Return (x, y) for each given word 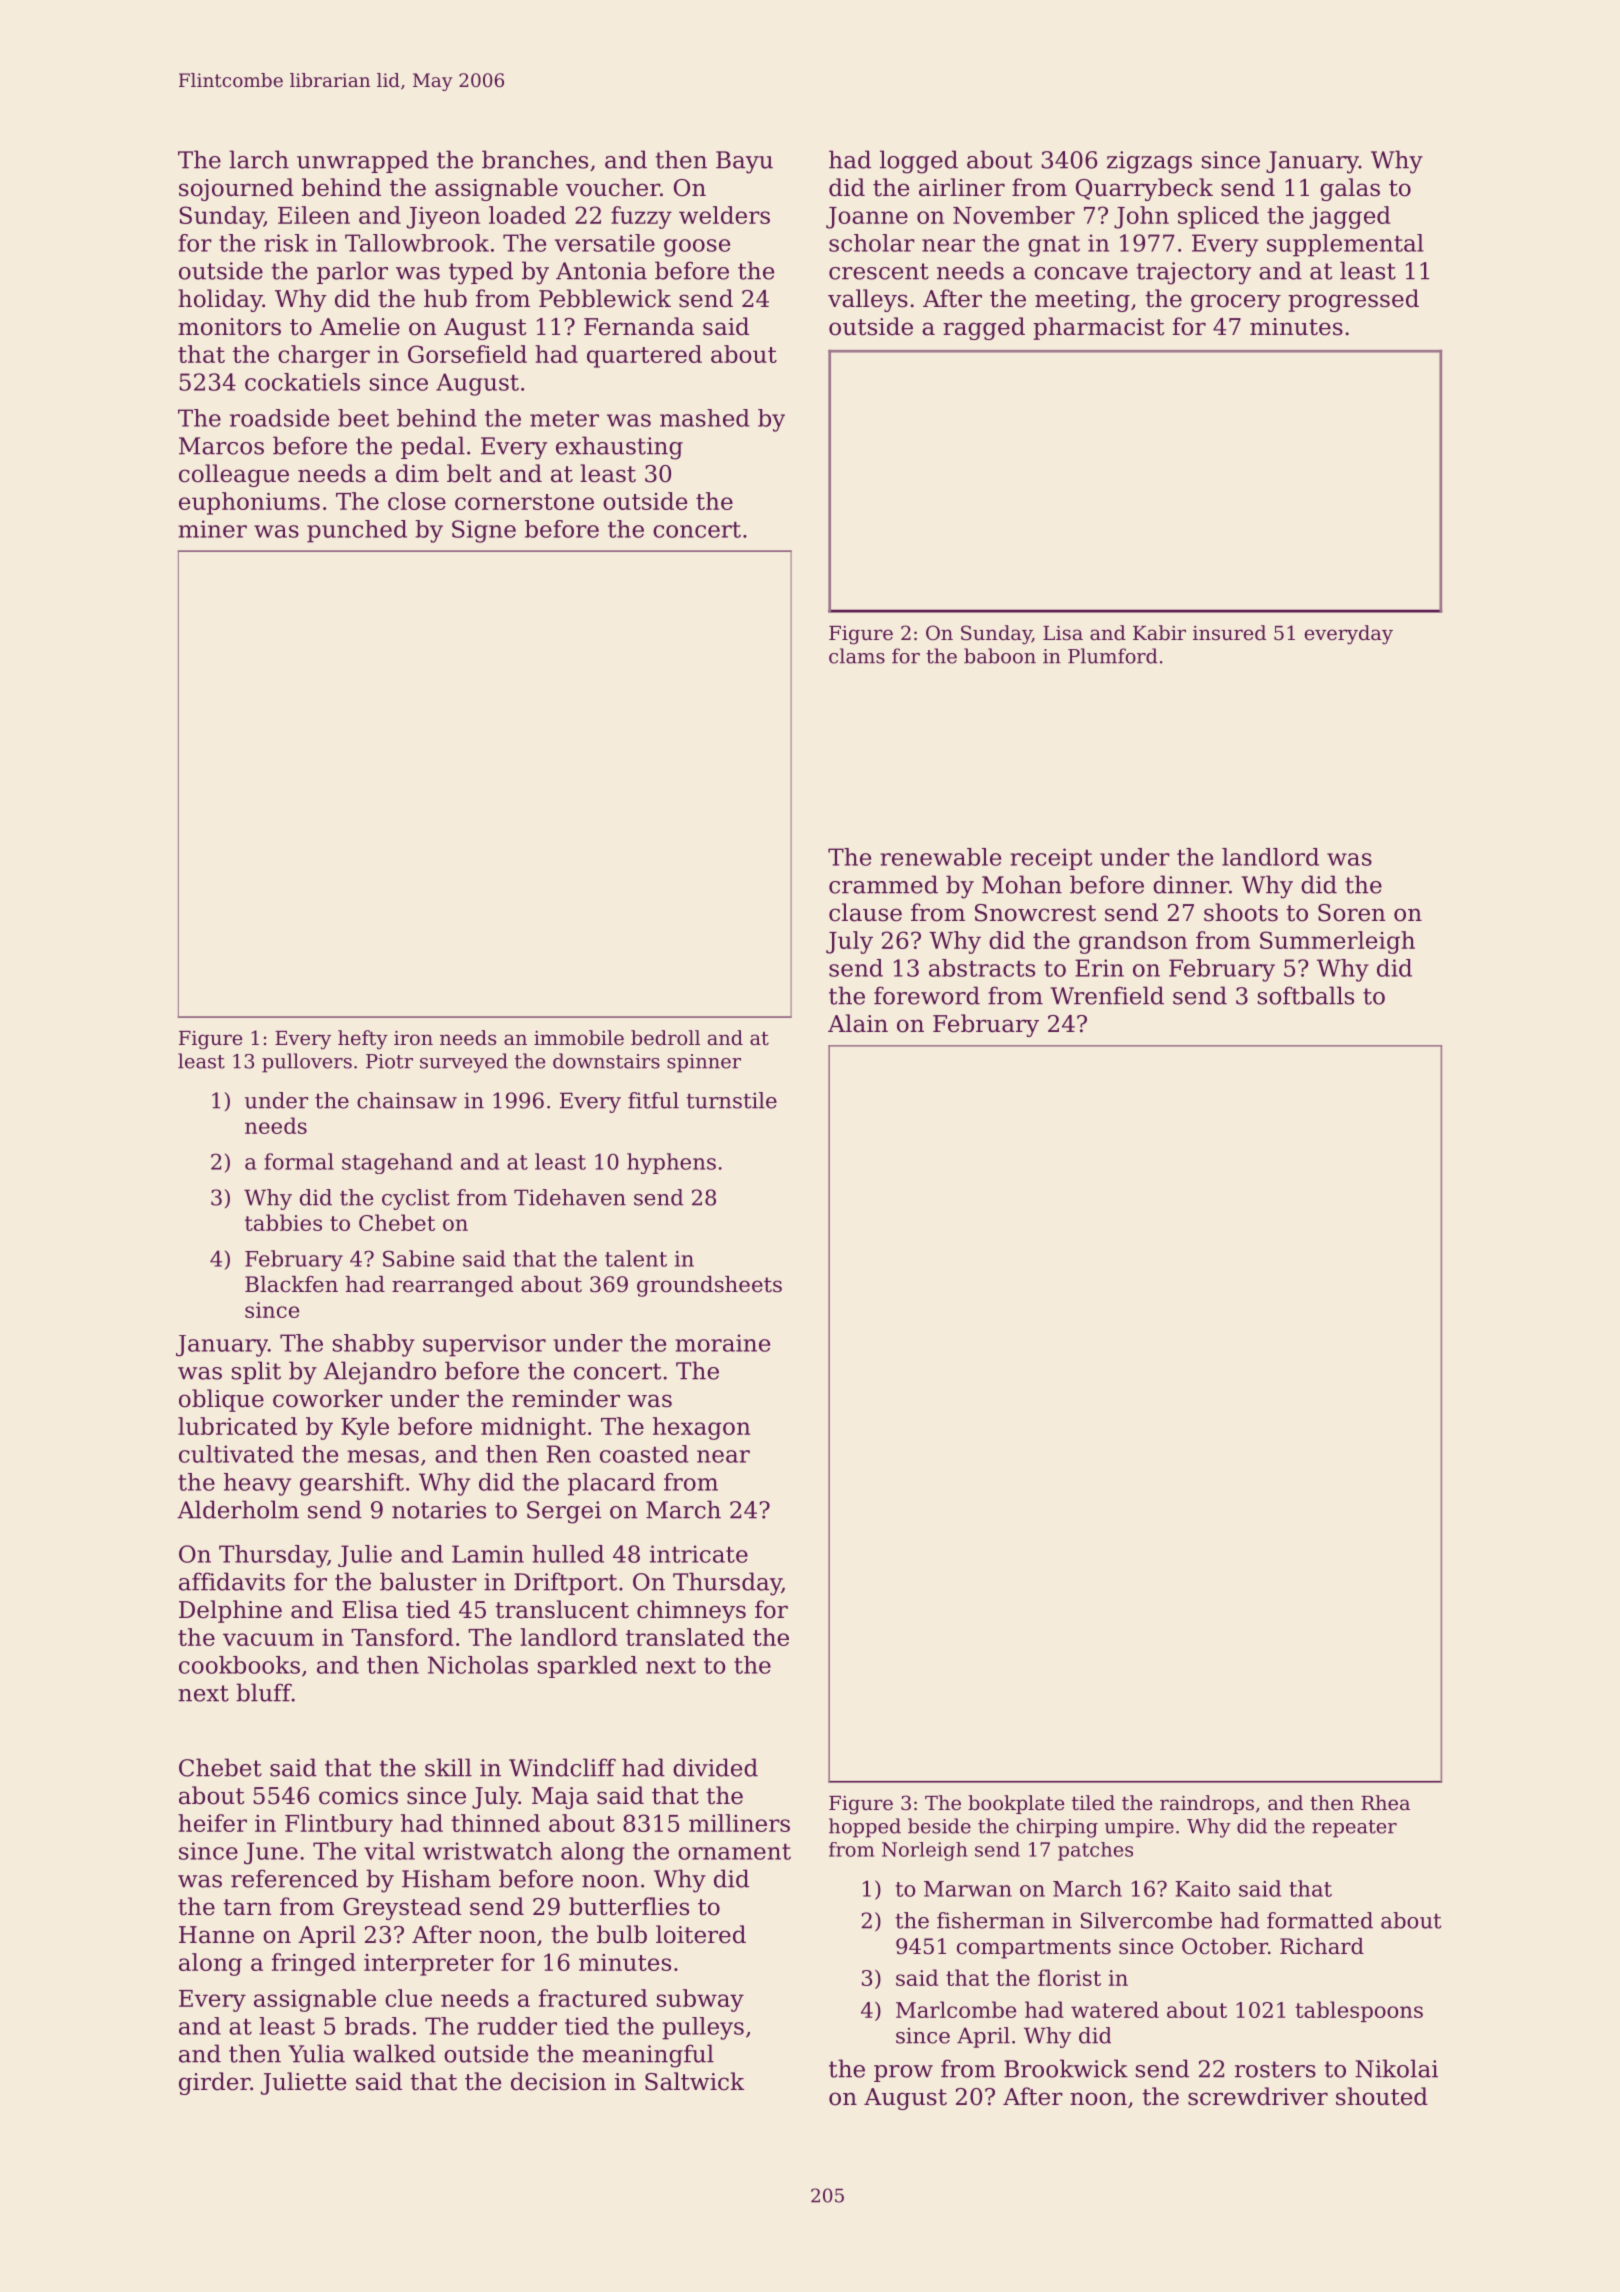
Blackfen (291, 1284)
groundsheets (709, 1286)
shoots (1241, 912)
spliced (1218, 217)
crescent (879, 271)
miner (212, 529)
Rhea (1385, 1803)
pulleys (703, 2028)
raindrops (1207, 1804)
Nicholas (478, 1665)
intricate (699, 1554)
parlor (352, 272)
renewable (940, 857)
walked (394, 2053)
